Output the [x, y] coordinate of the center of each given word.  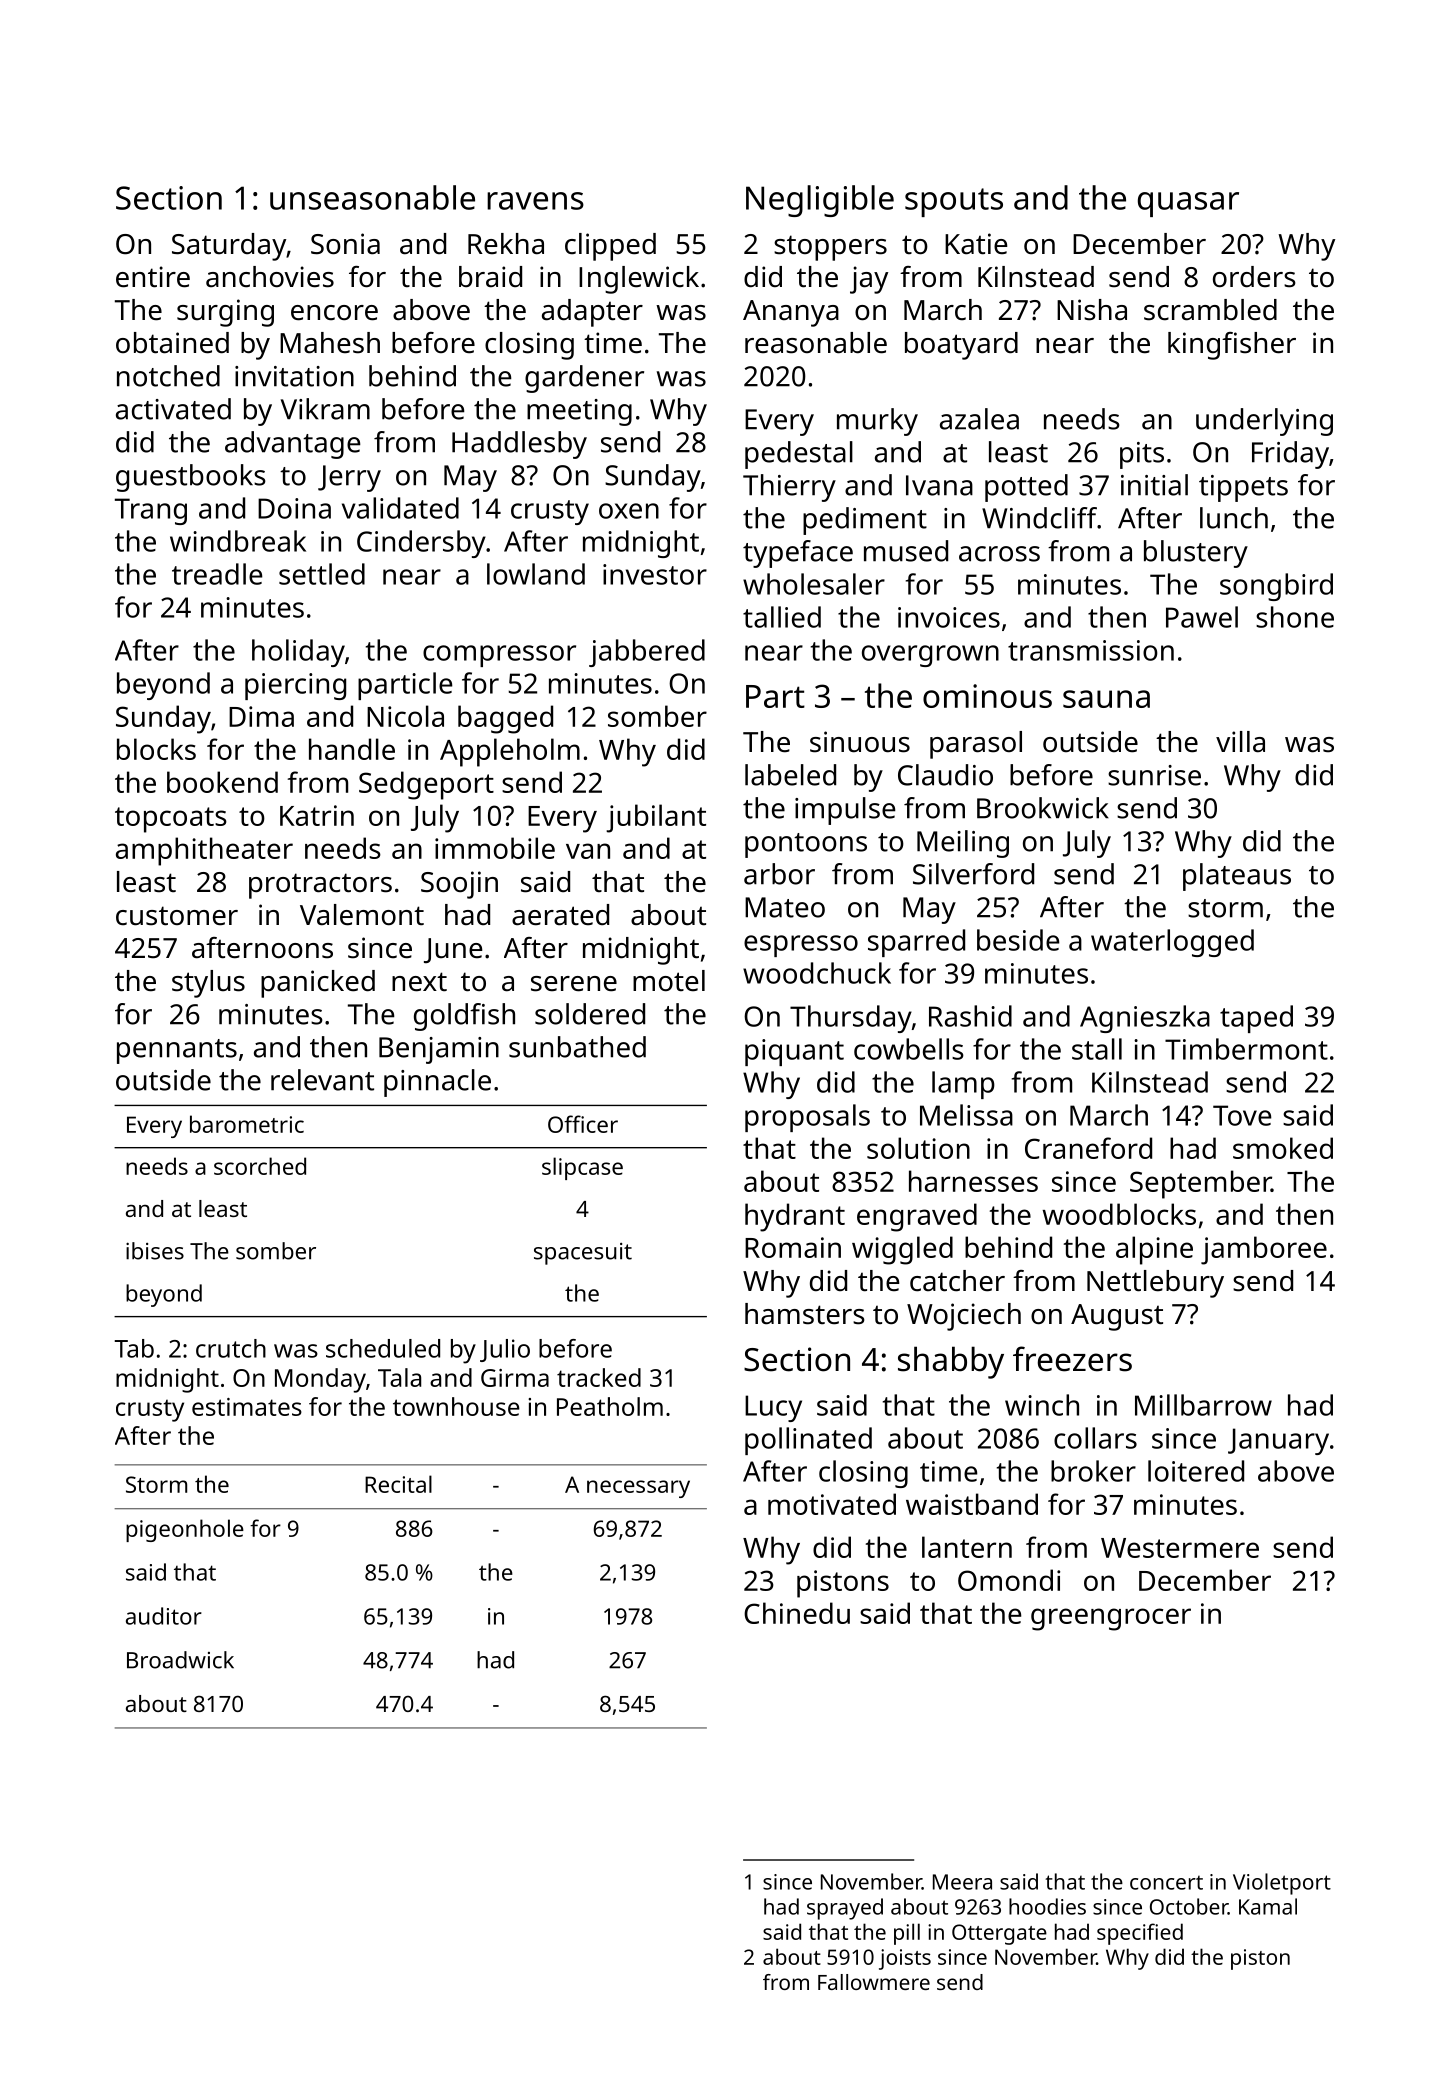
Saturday [229, 247]
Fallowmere [874, 1982]
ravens [535, 201]
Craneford [1088, 1148]
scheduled [383, 1348]
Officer [583, 1124]
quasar [1188, 204]
